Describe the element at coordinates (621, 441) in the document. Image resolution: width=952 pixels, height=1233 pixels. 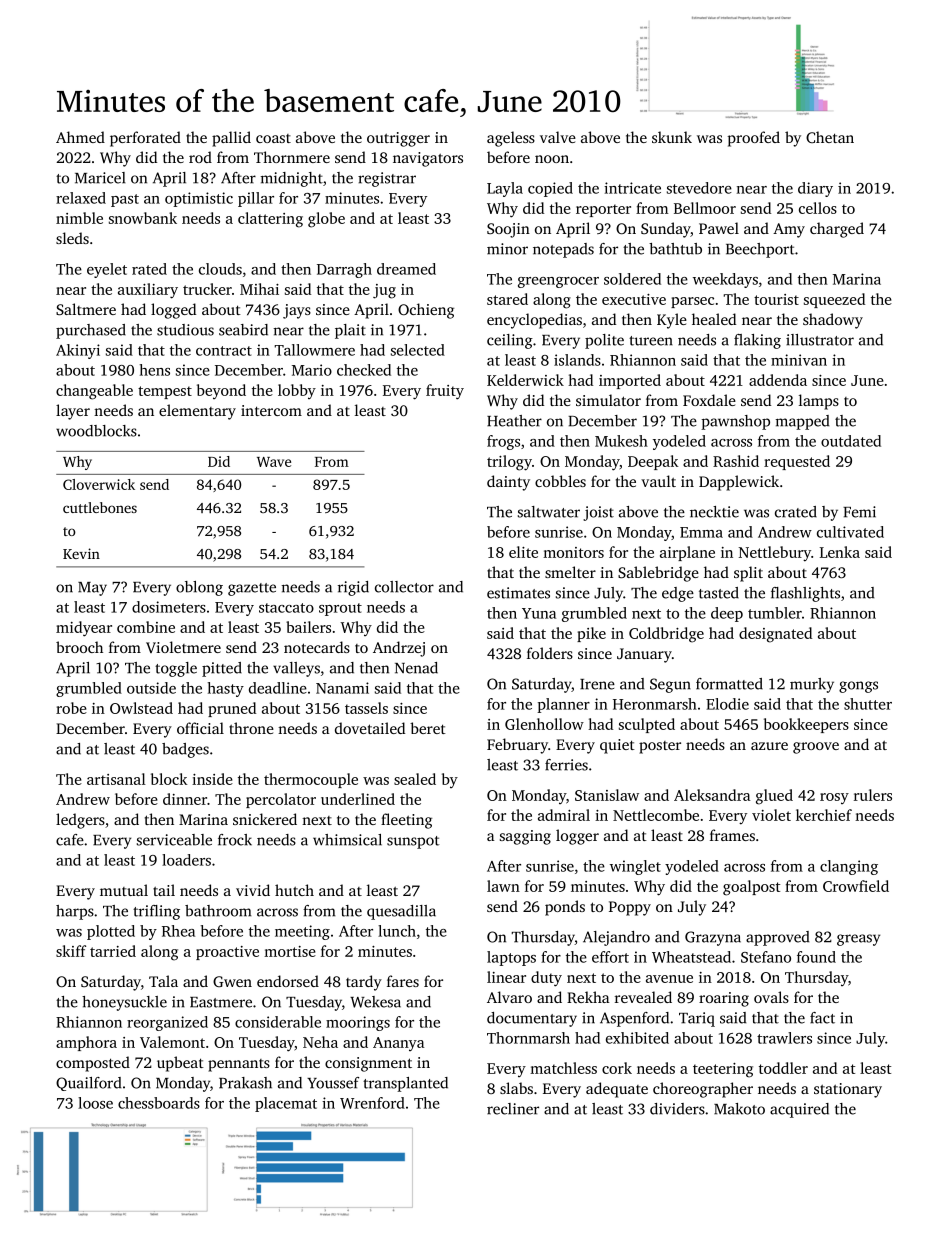
I see `Mukesh` at that location.
